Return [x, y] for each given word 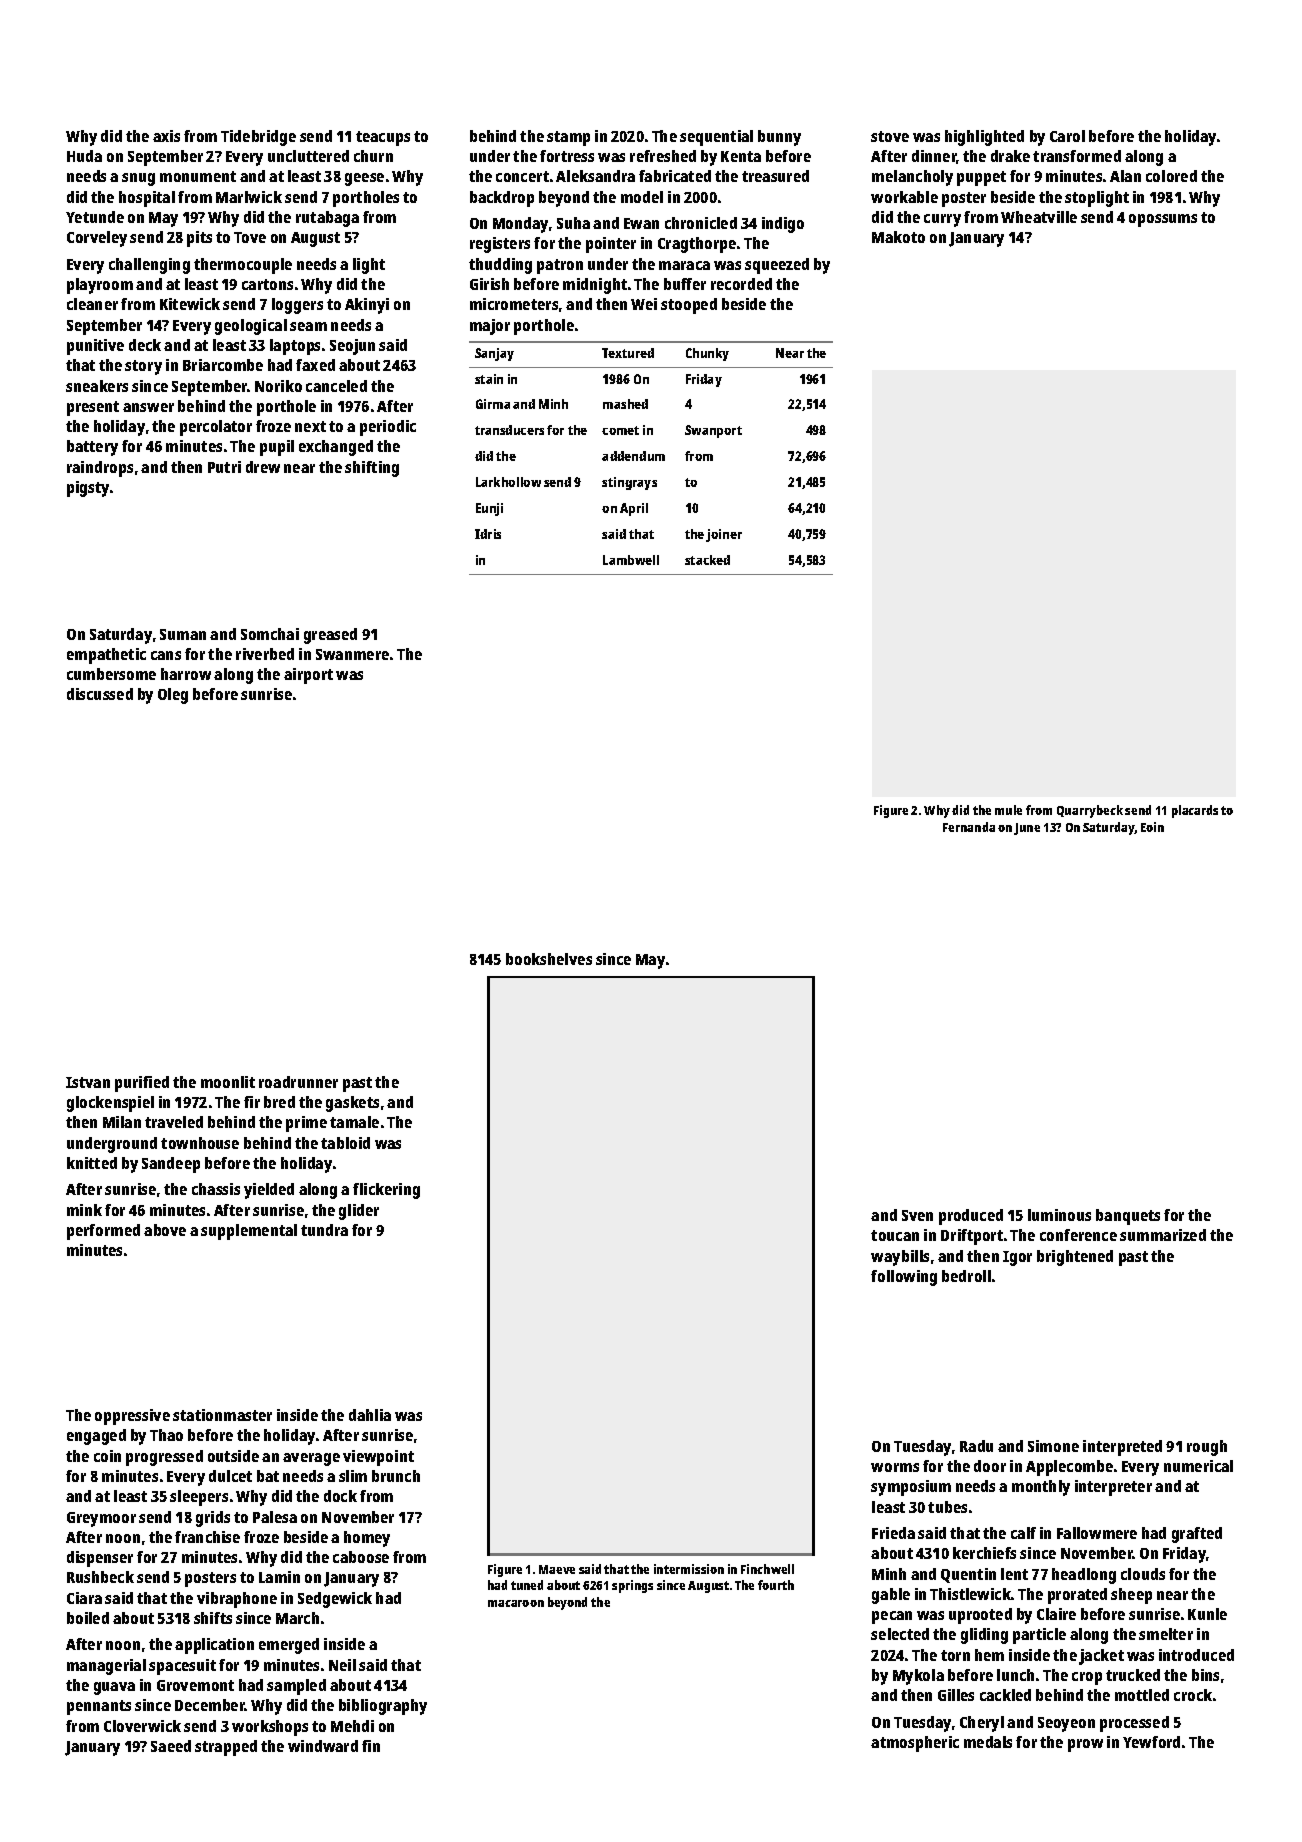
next [310, 426]
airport [308, 676]
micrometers [514, 304]
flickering [386, 1191]
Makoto [898, 237]
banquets [1128, 1217]
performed [103, 1232]
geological [251, 327]
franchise [207, 1537]
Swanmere [352, 654]
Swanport [713, 431]
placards [1195, 811]
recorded [741, 284]
